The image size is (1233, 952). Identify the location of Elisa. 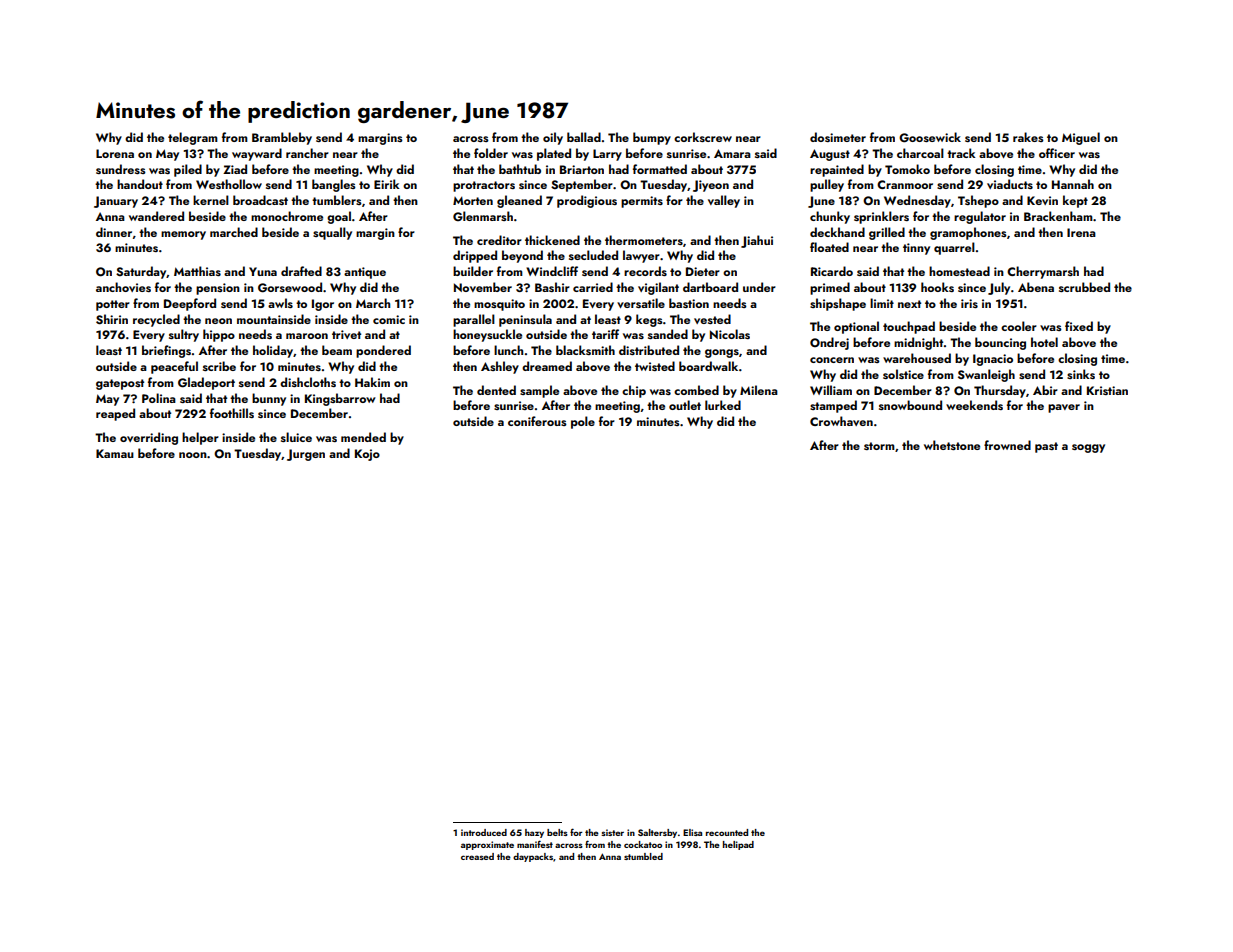
(692, 832).
